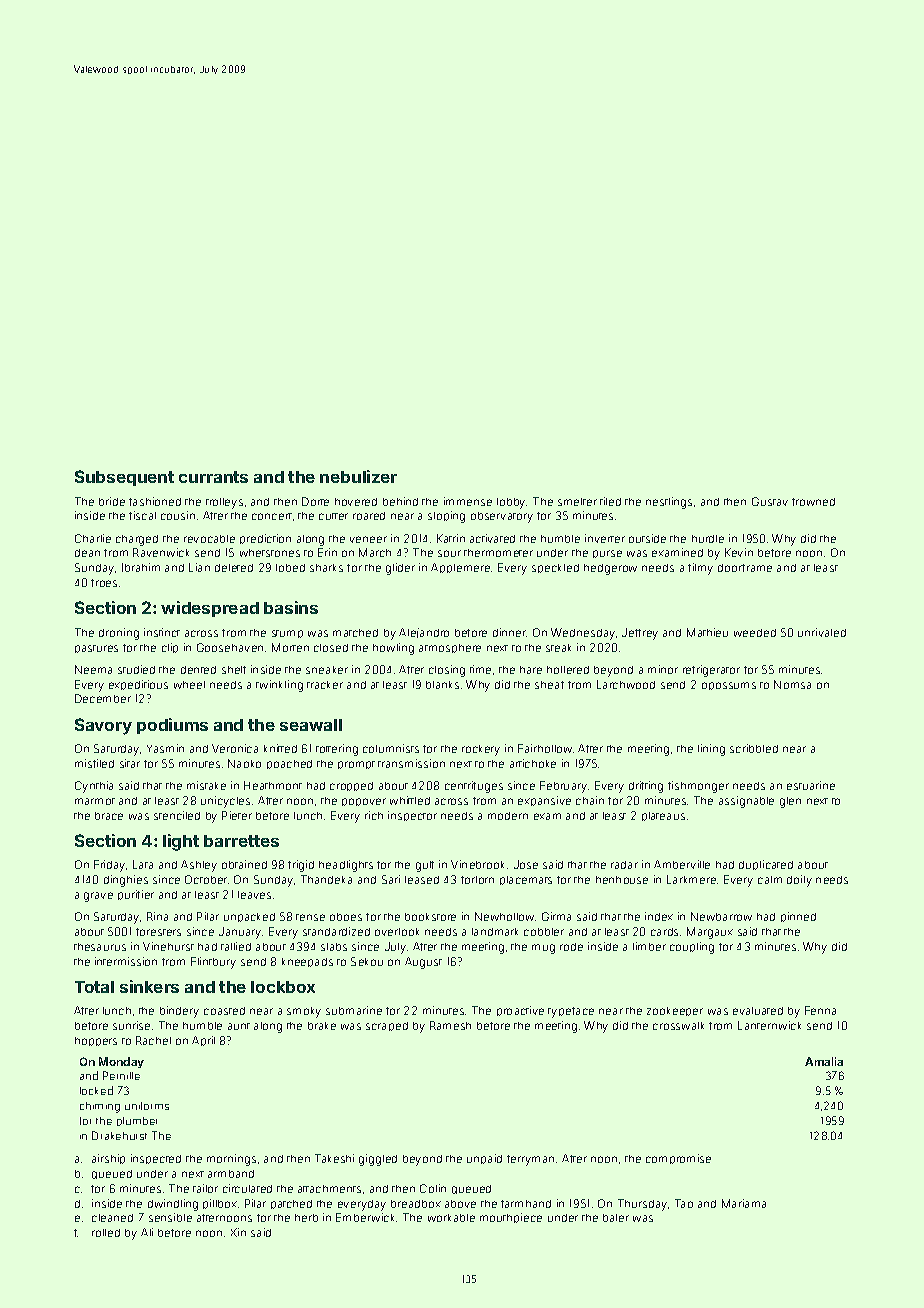 The image size is (924, 1308). What do you see at coordinates (106, 1233) in the document?
I see `rolled` at bounding box center [106, 1233].
